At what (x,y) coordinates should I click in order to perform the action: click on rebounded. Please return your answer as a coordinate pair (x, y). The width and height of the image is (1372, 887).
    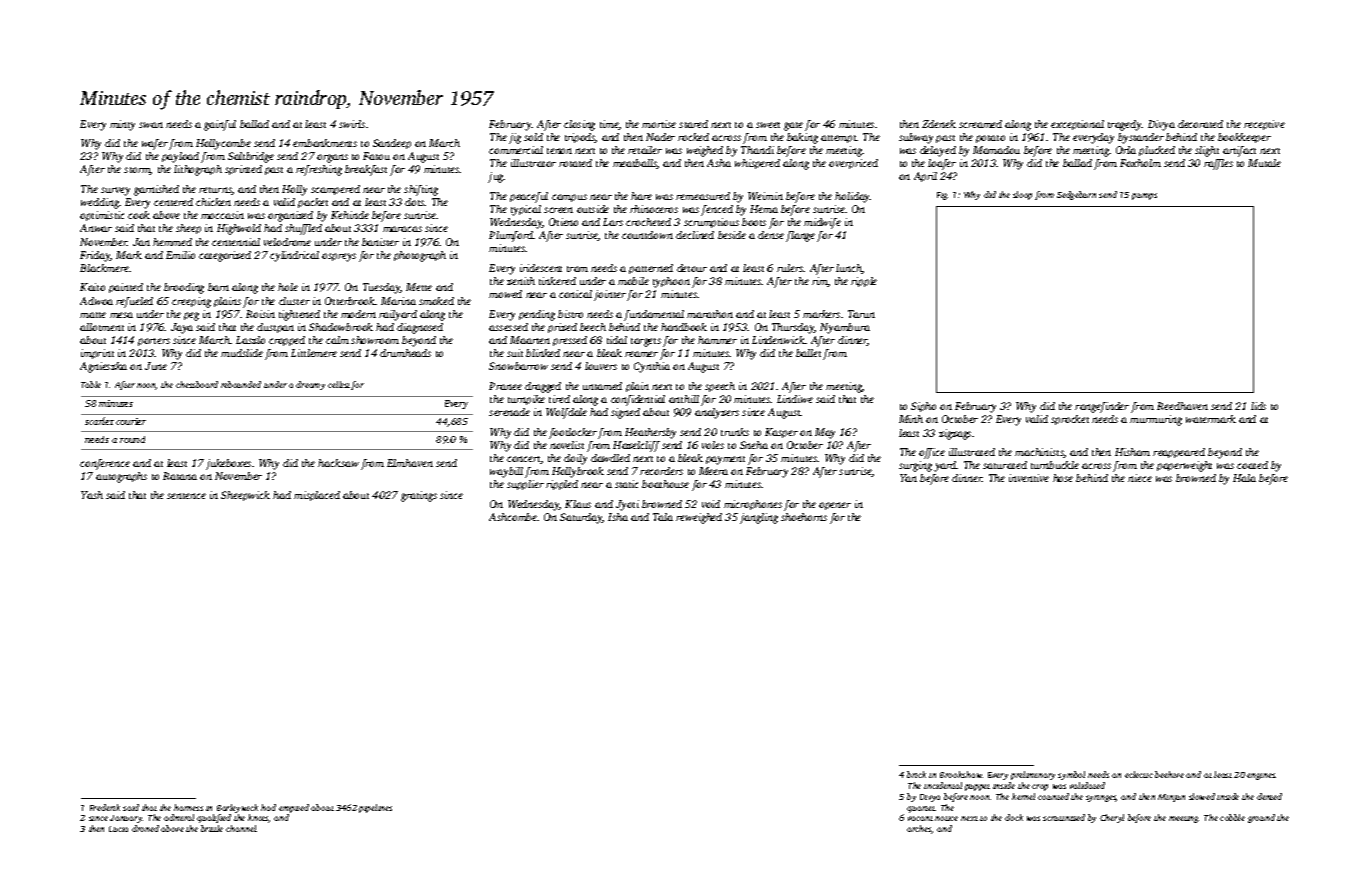
    Looking at the image, I should click on (241, 384).
